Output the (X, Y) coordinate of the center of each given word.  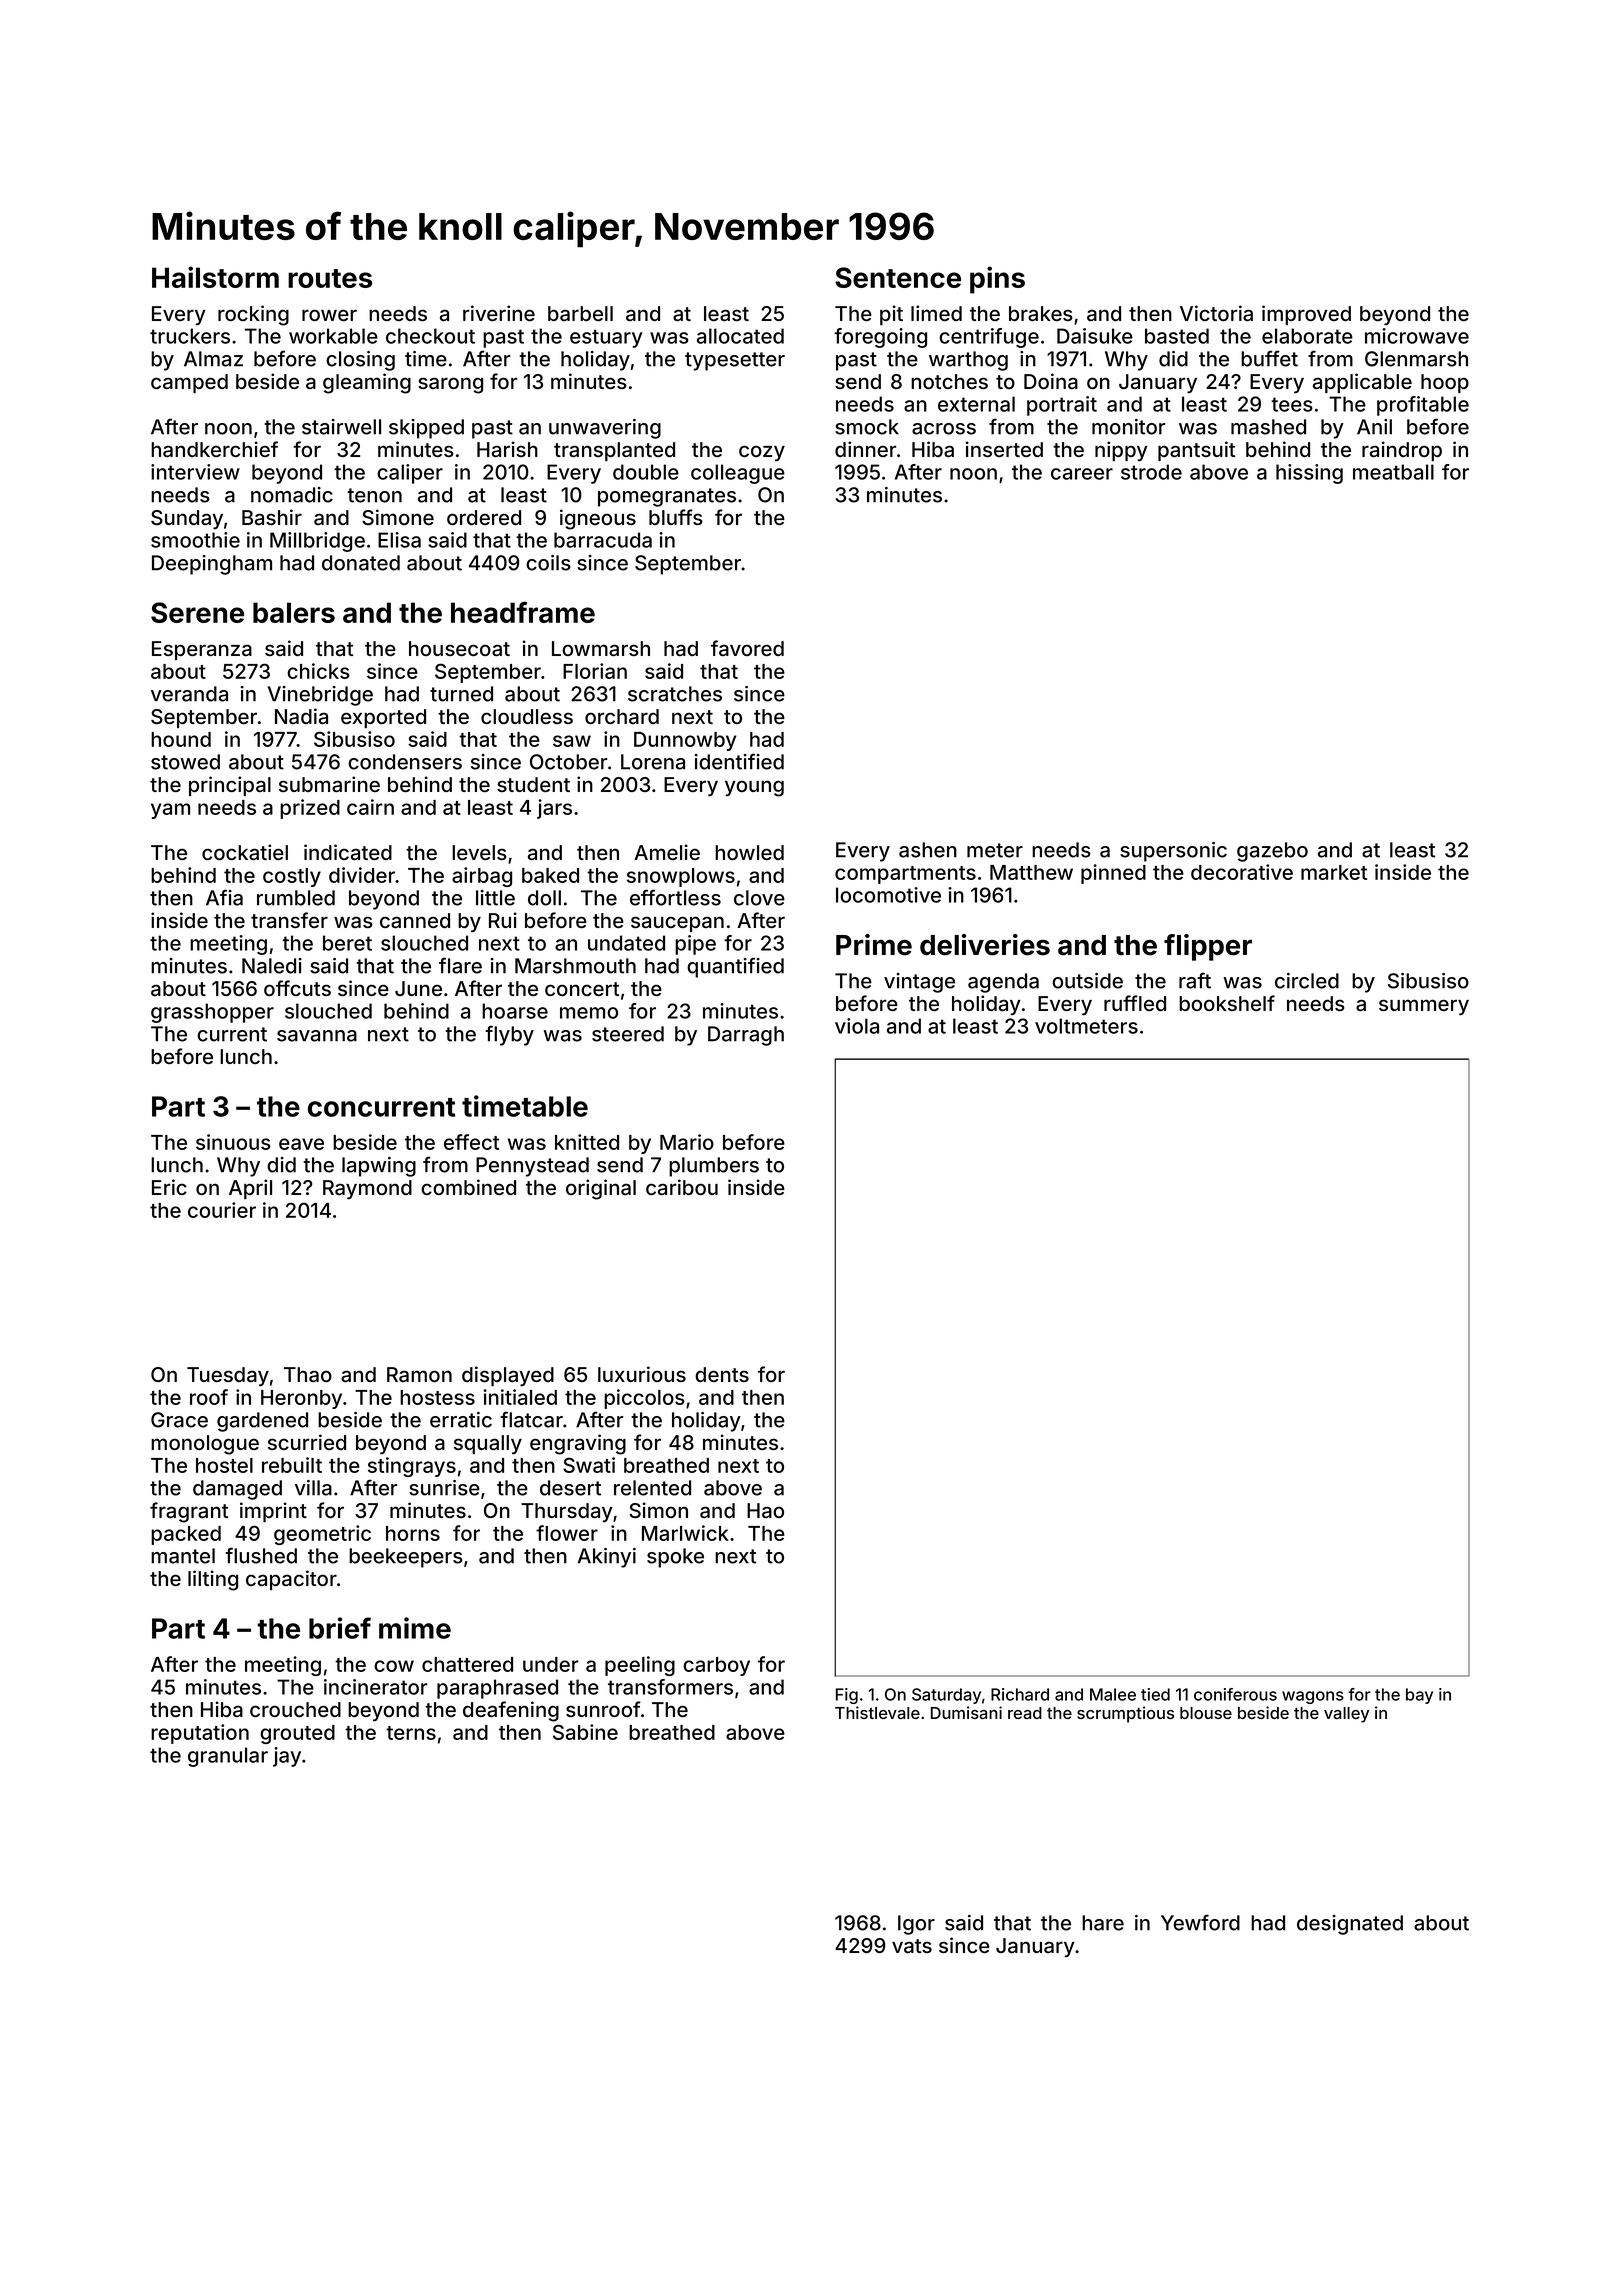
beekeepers (406, 1558)
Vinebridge (320, 696)
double (646, 472)
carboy (716, 1666)
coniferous (1235, 1694)
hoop (1445, 383)
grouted (297, 1734)
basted (1177, 336)
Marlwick (685, 1533)
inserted (1004, 449)
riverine (499, 313)
